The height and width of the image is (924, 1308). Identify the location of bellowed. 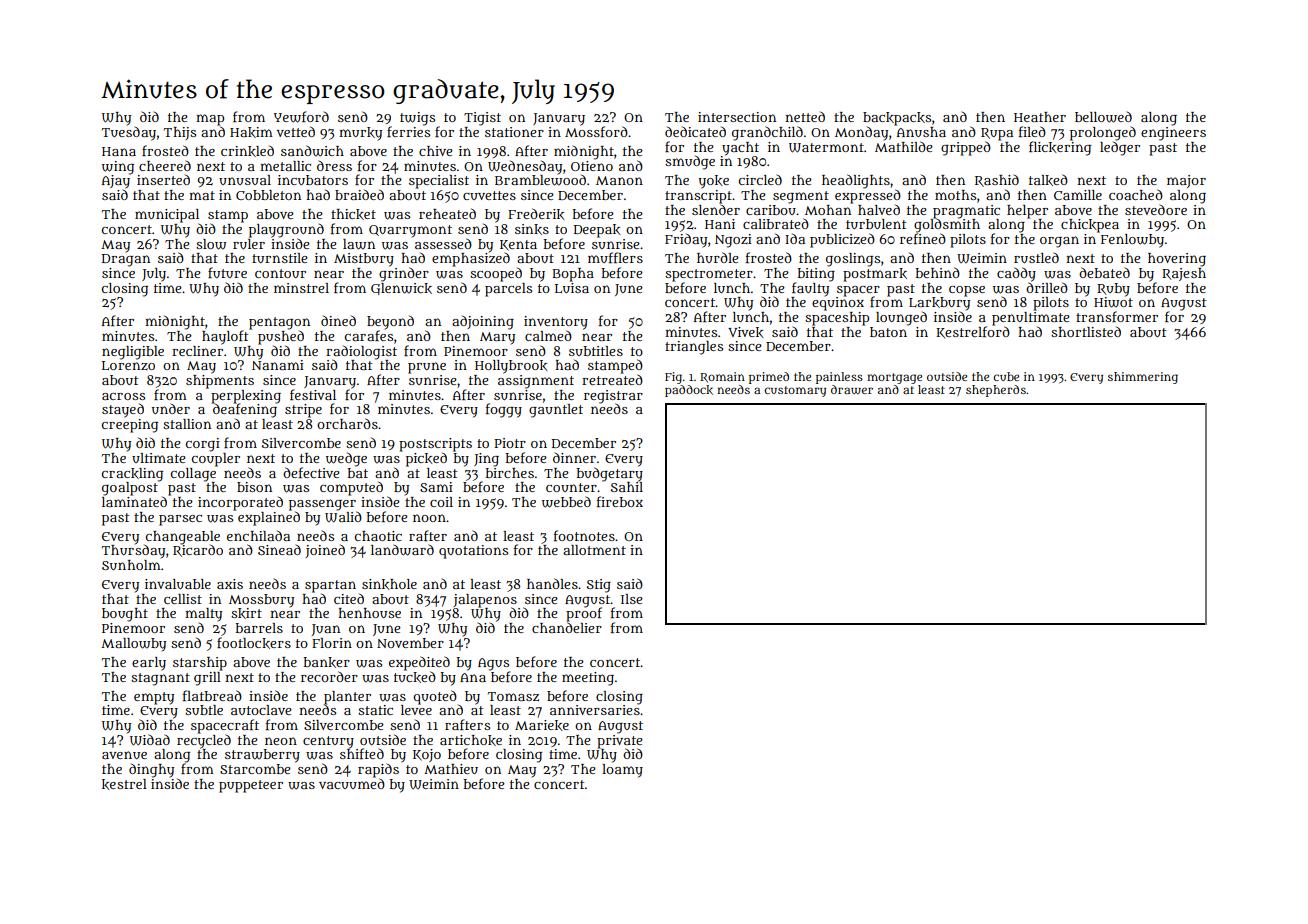
(1103, 117).
